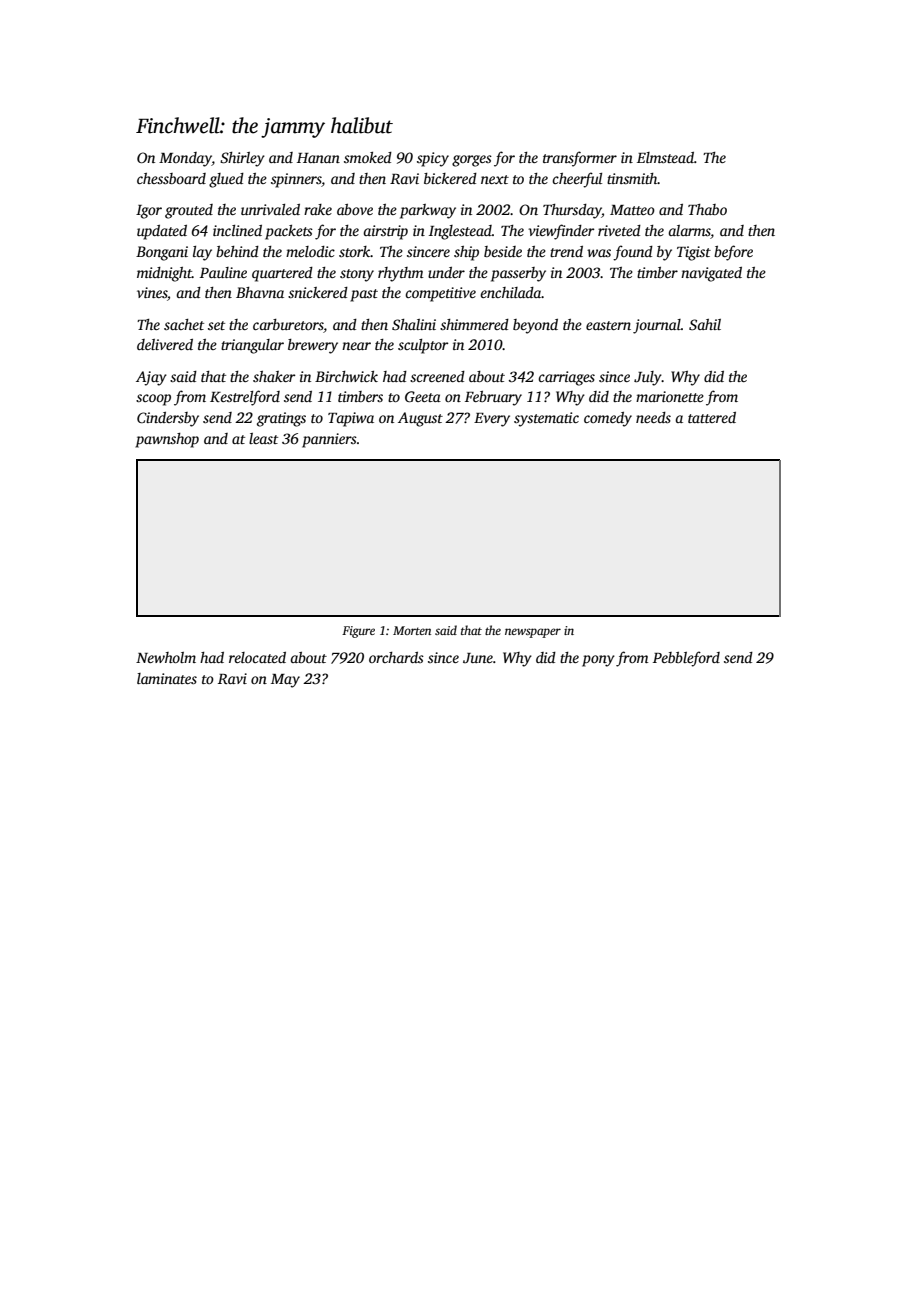  What do you see at coordinates (648, 378) in the document?
I see `July` at bounding box center [648, 378].
